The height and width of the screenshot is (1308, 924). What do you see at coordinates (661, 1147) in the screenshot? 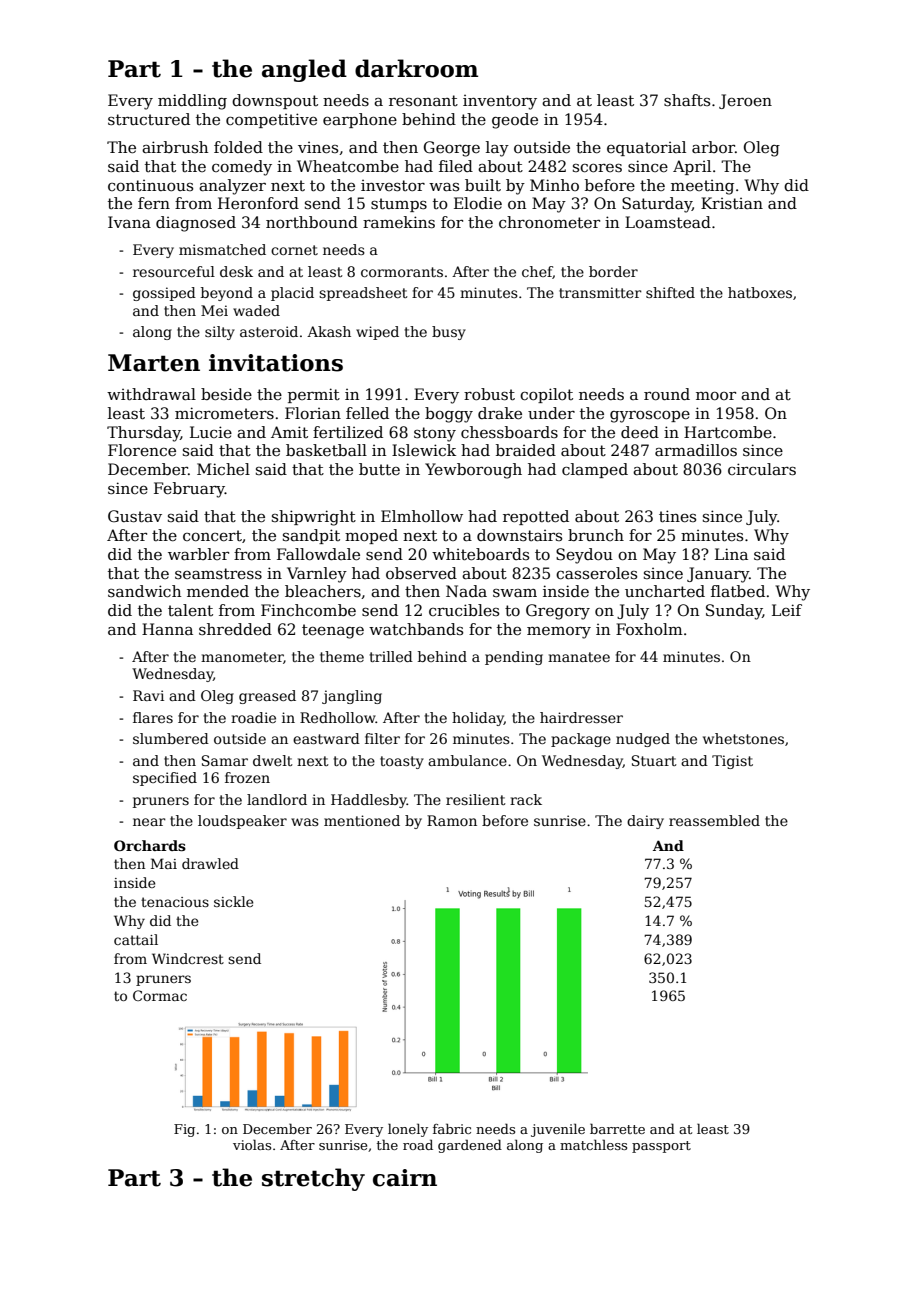
I see `passport` at bounding box center [661, 1147].
